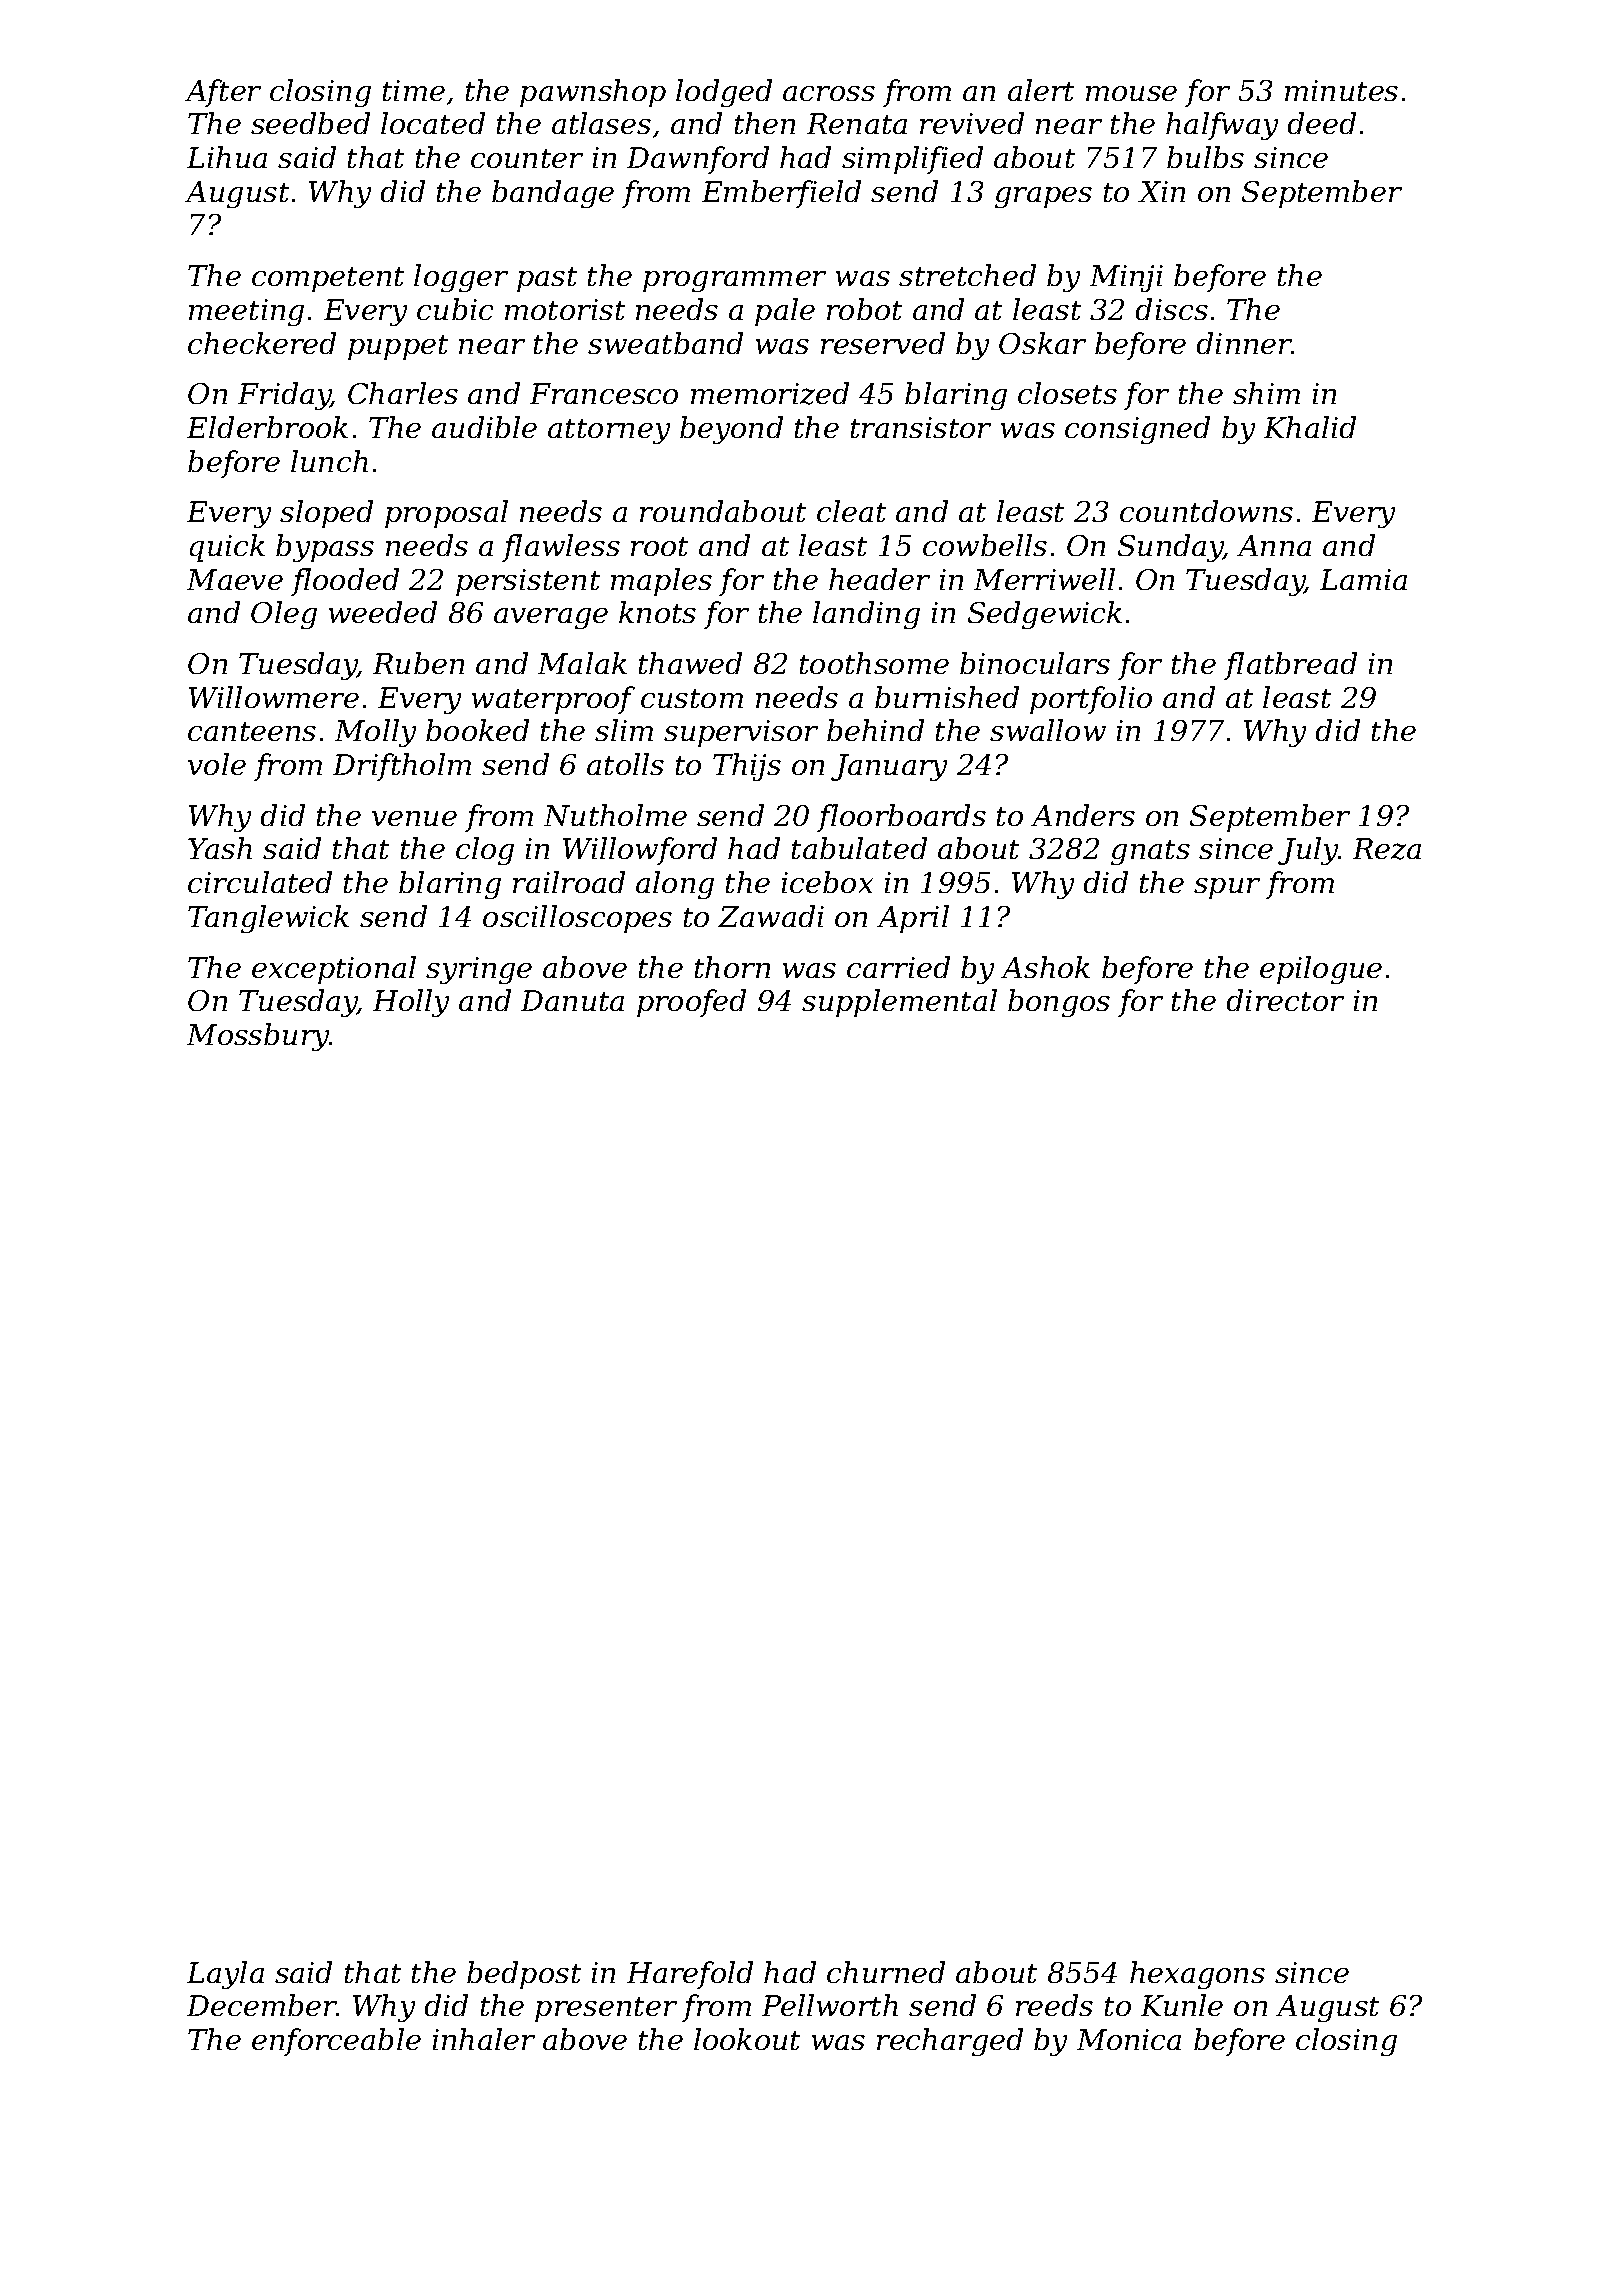 Image resolution: width=1620 pixels, height=2292 pixels. What do you see at coordinates (829, 93) in the document?
I see `across` at bounding box center [829, 93].
